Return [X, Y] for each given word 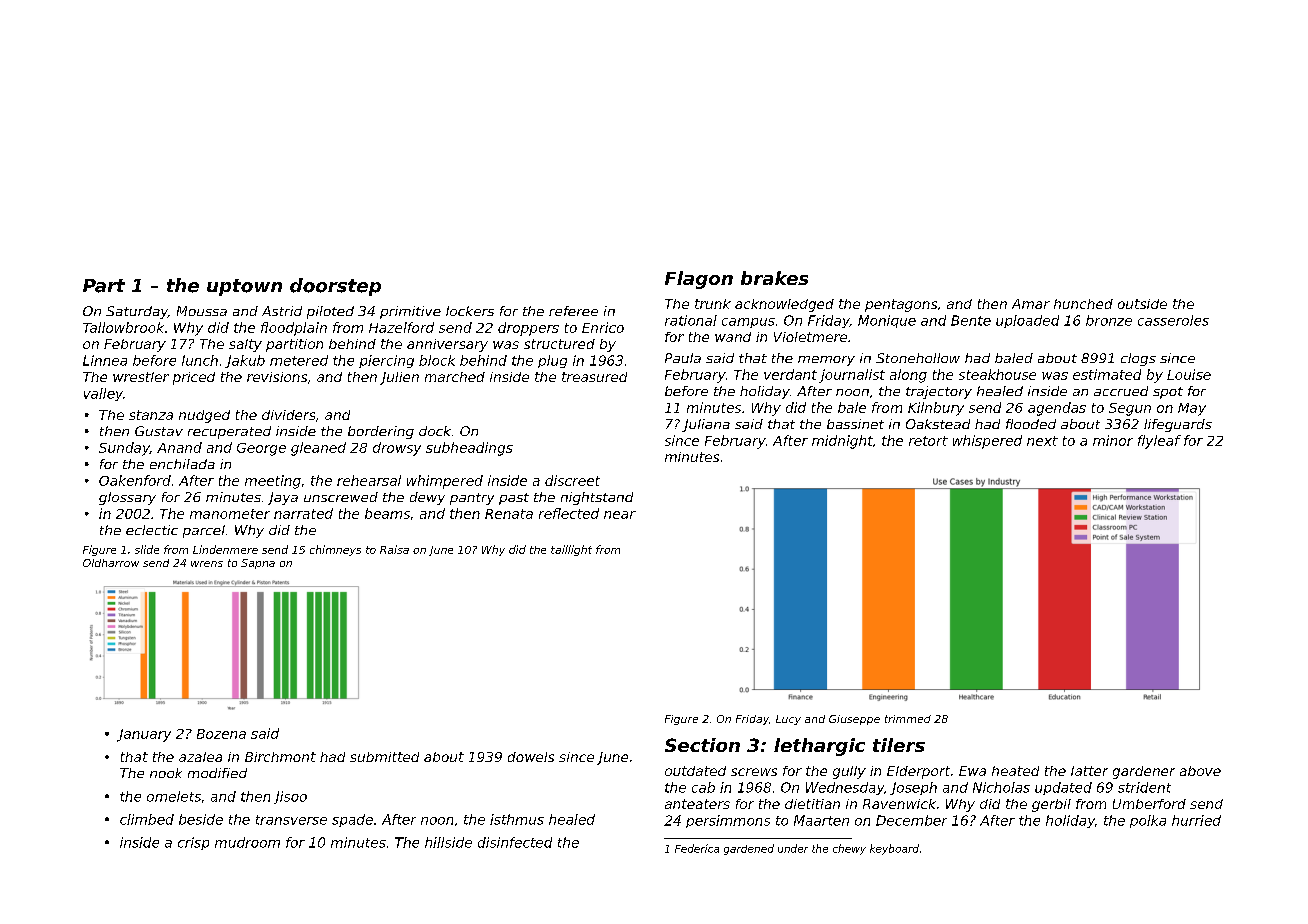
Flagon [699, 280]
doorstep [335, 287]
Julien [399, 378]
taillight [571, 550]
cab [703, 787]
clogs [1138, 359]
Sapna [258, 564]
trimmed [908, 719]
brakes [774, 278]
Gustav [159, 431]
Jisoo [290, 797]
